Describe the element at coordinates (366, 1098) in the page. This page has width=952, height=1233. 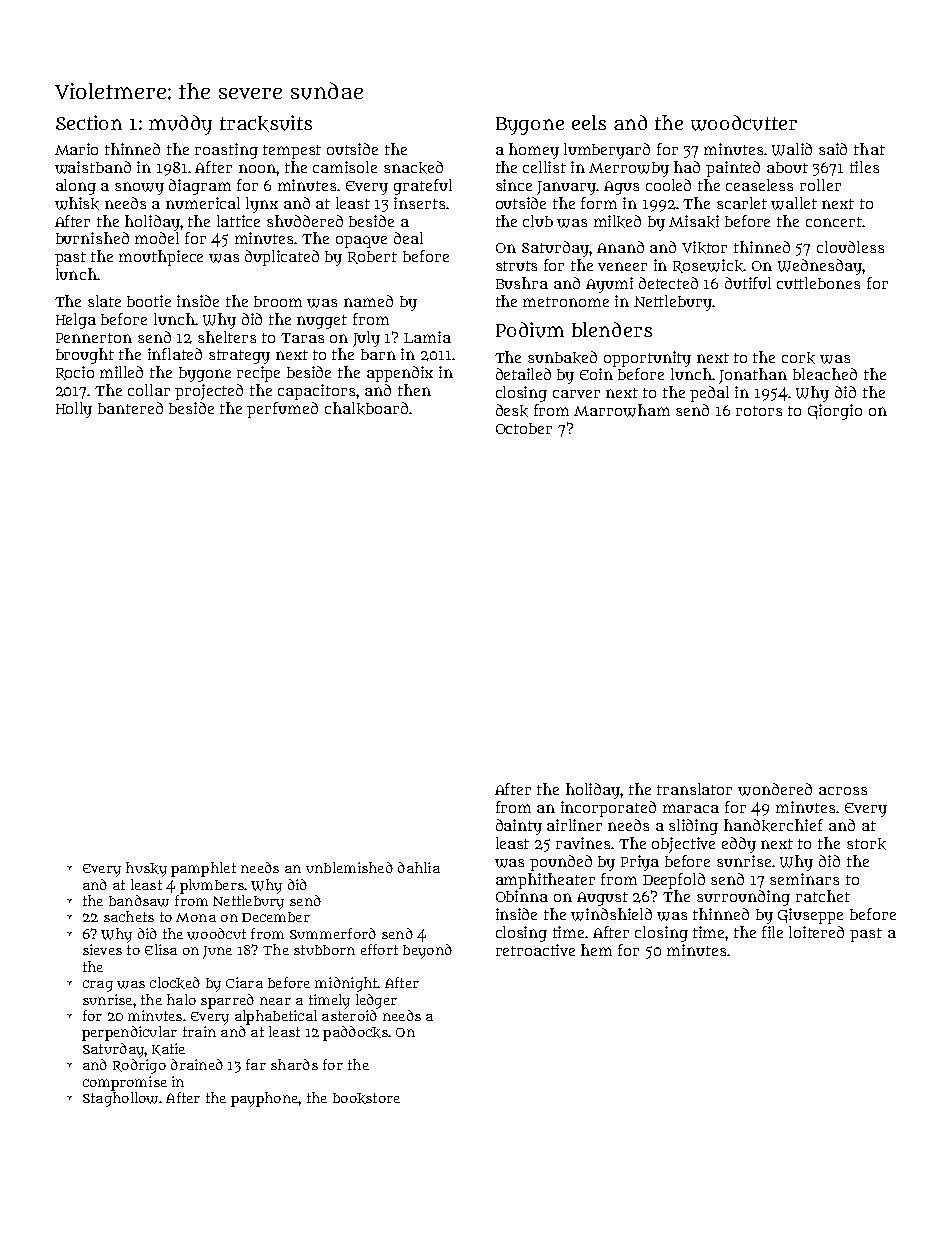
I see `bookstore` at that location.
